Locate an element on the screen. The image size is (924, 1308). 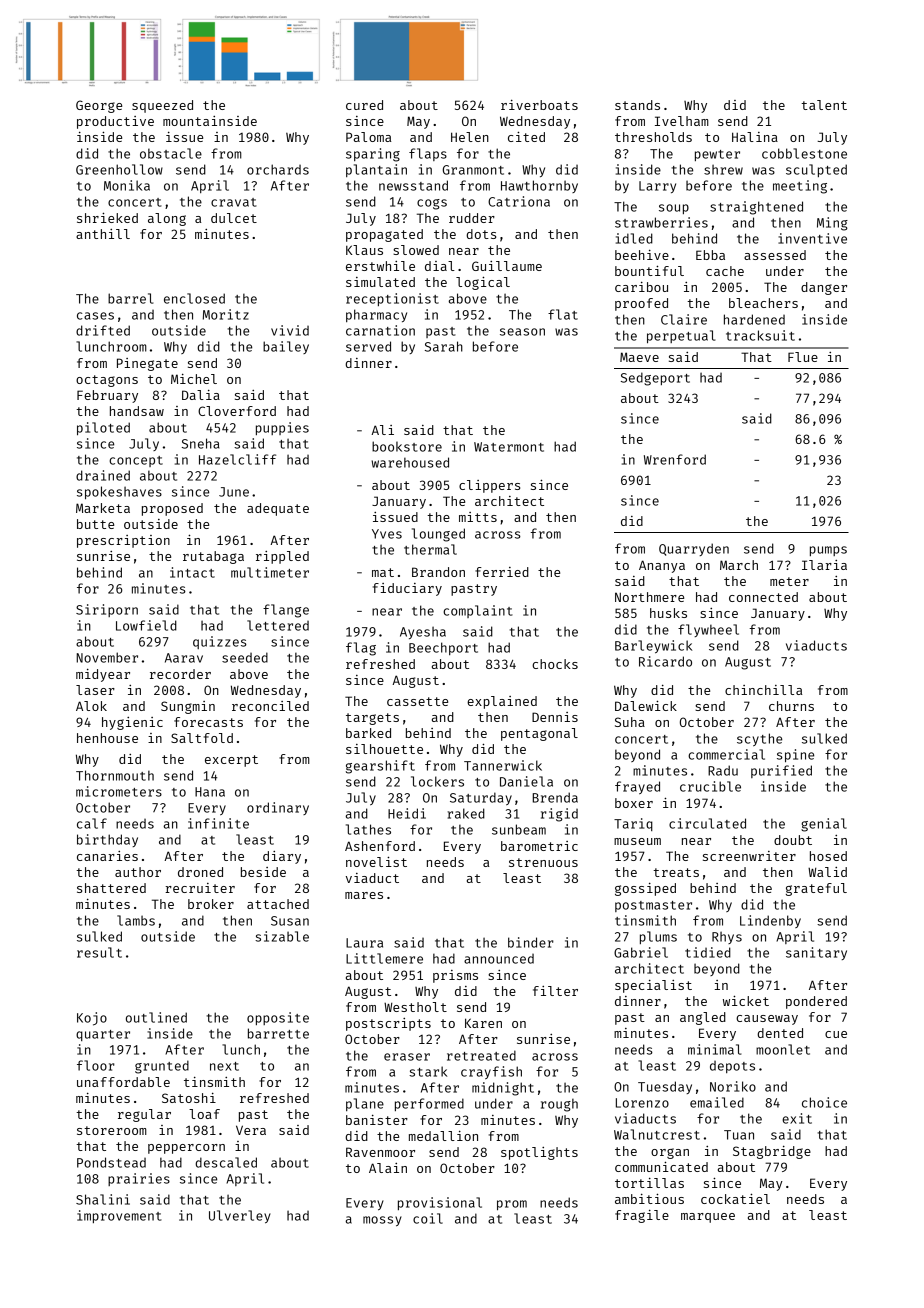
cured is located at coordinates (364, 105).
